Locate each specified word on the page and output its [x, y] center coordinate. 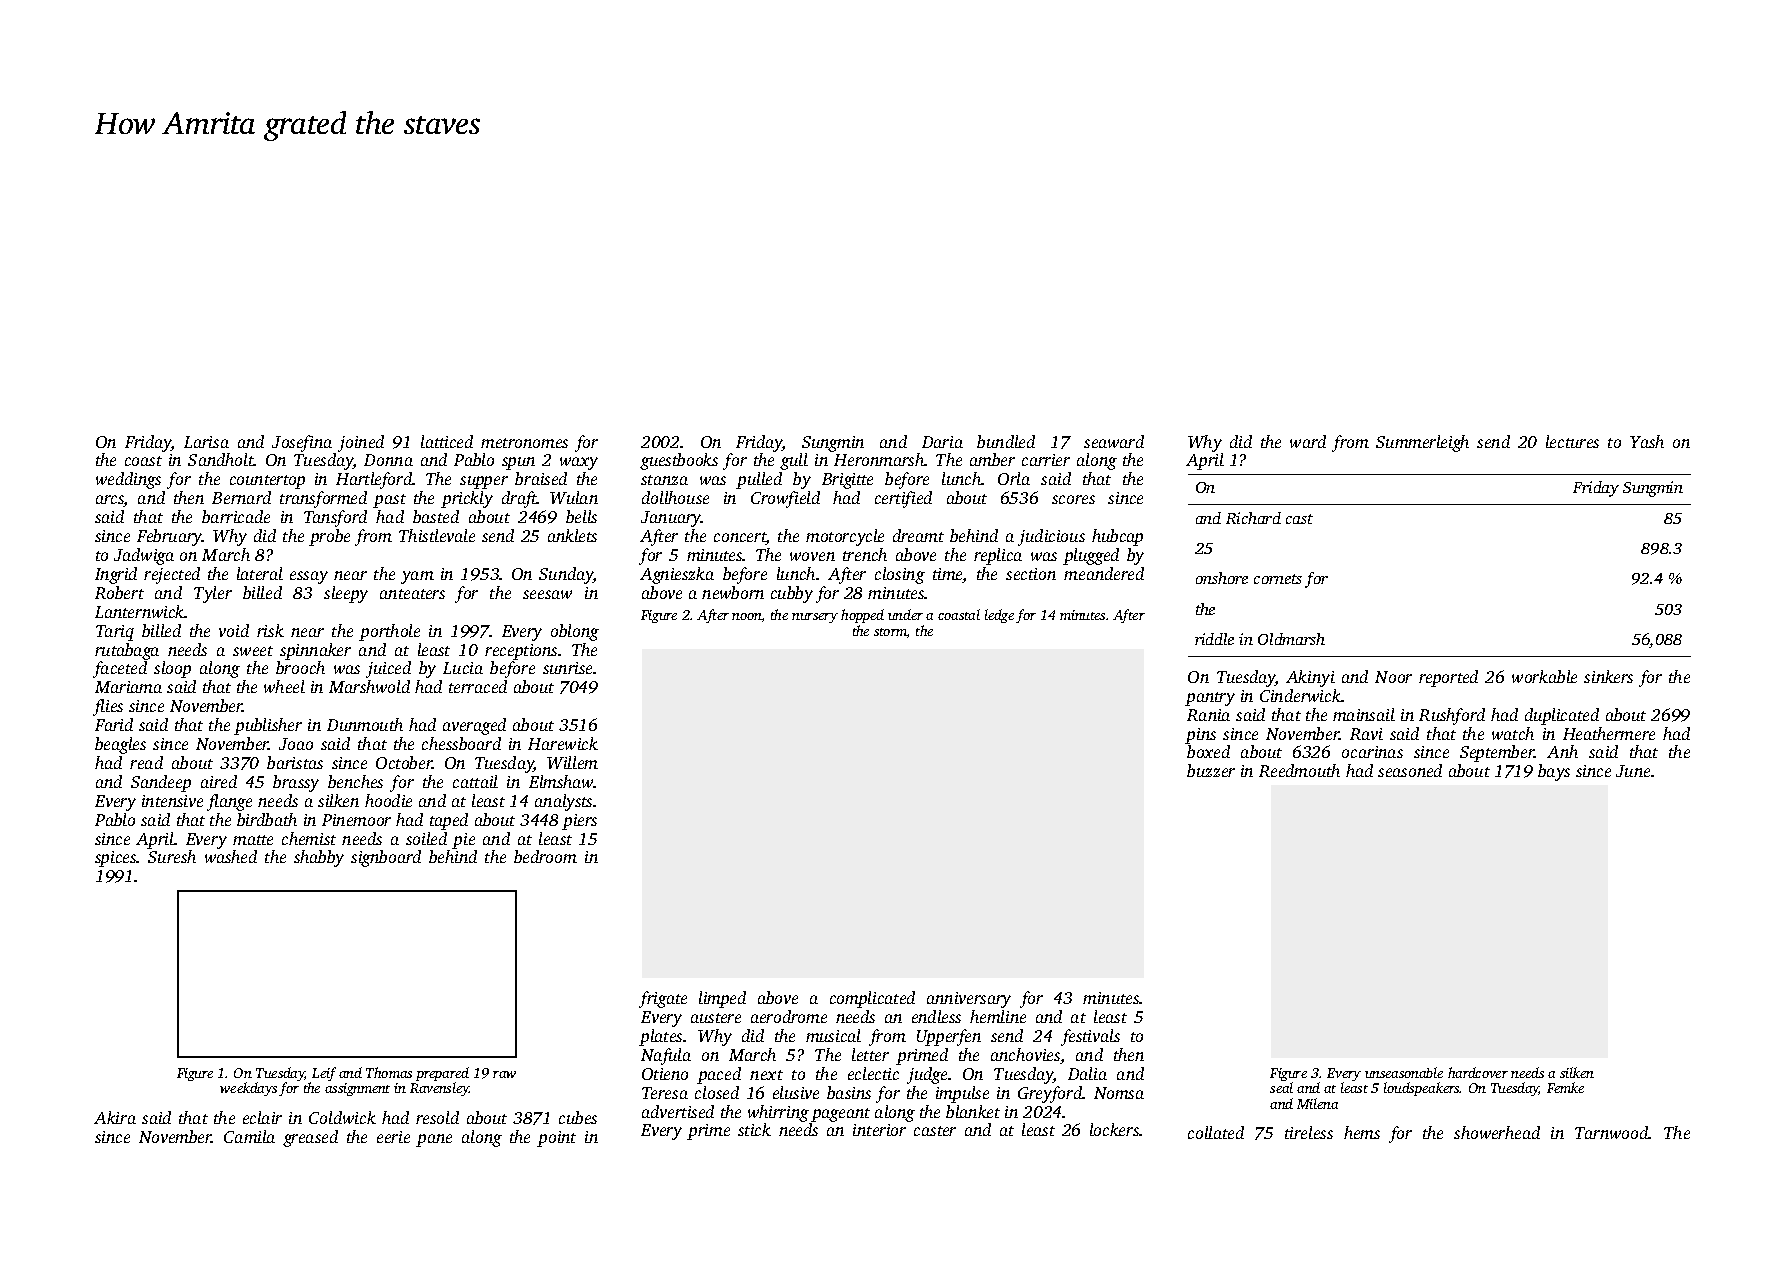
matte [253, 840]
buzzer [1211, 770]
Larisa [206, 442]
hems [1362, 1132]
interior [879, 1130]
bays [1554, 772]
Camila [249, 1136]
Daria [942, 442]
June [1633, 771]
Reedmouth [1299, 770]
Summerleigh [1422, 443]
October [404, 762]
